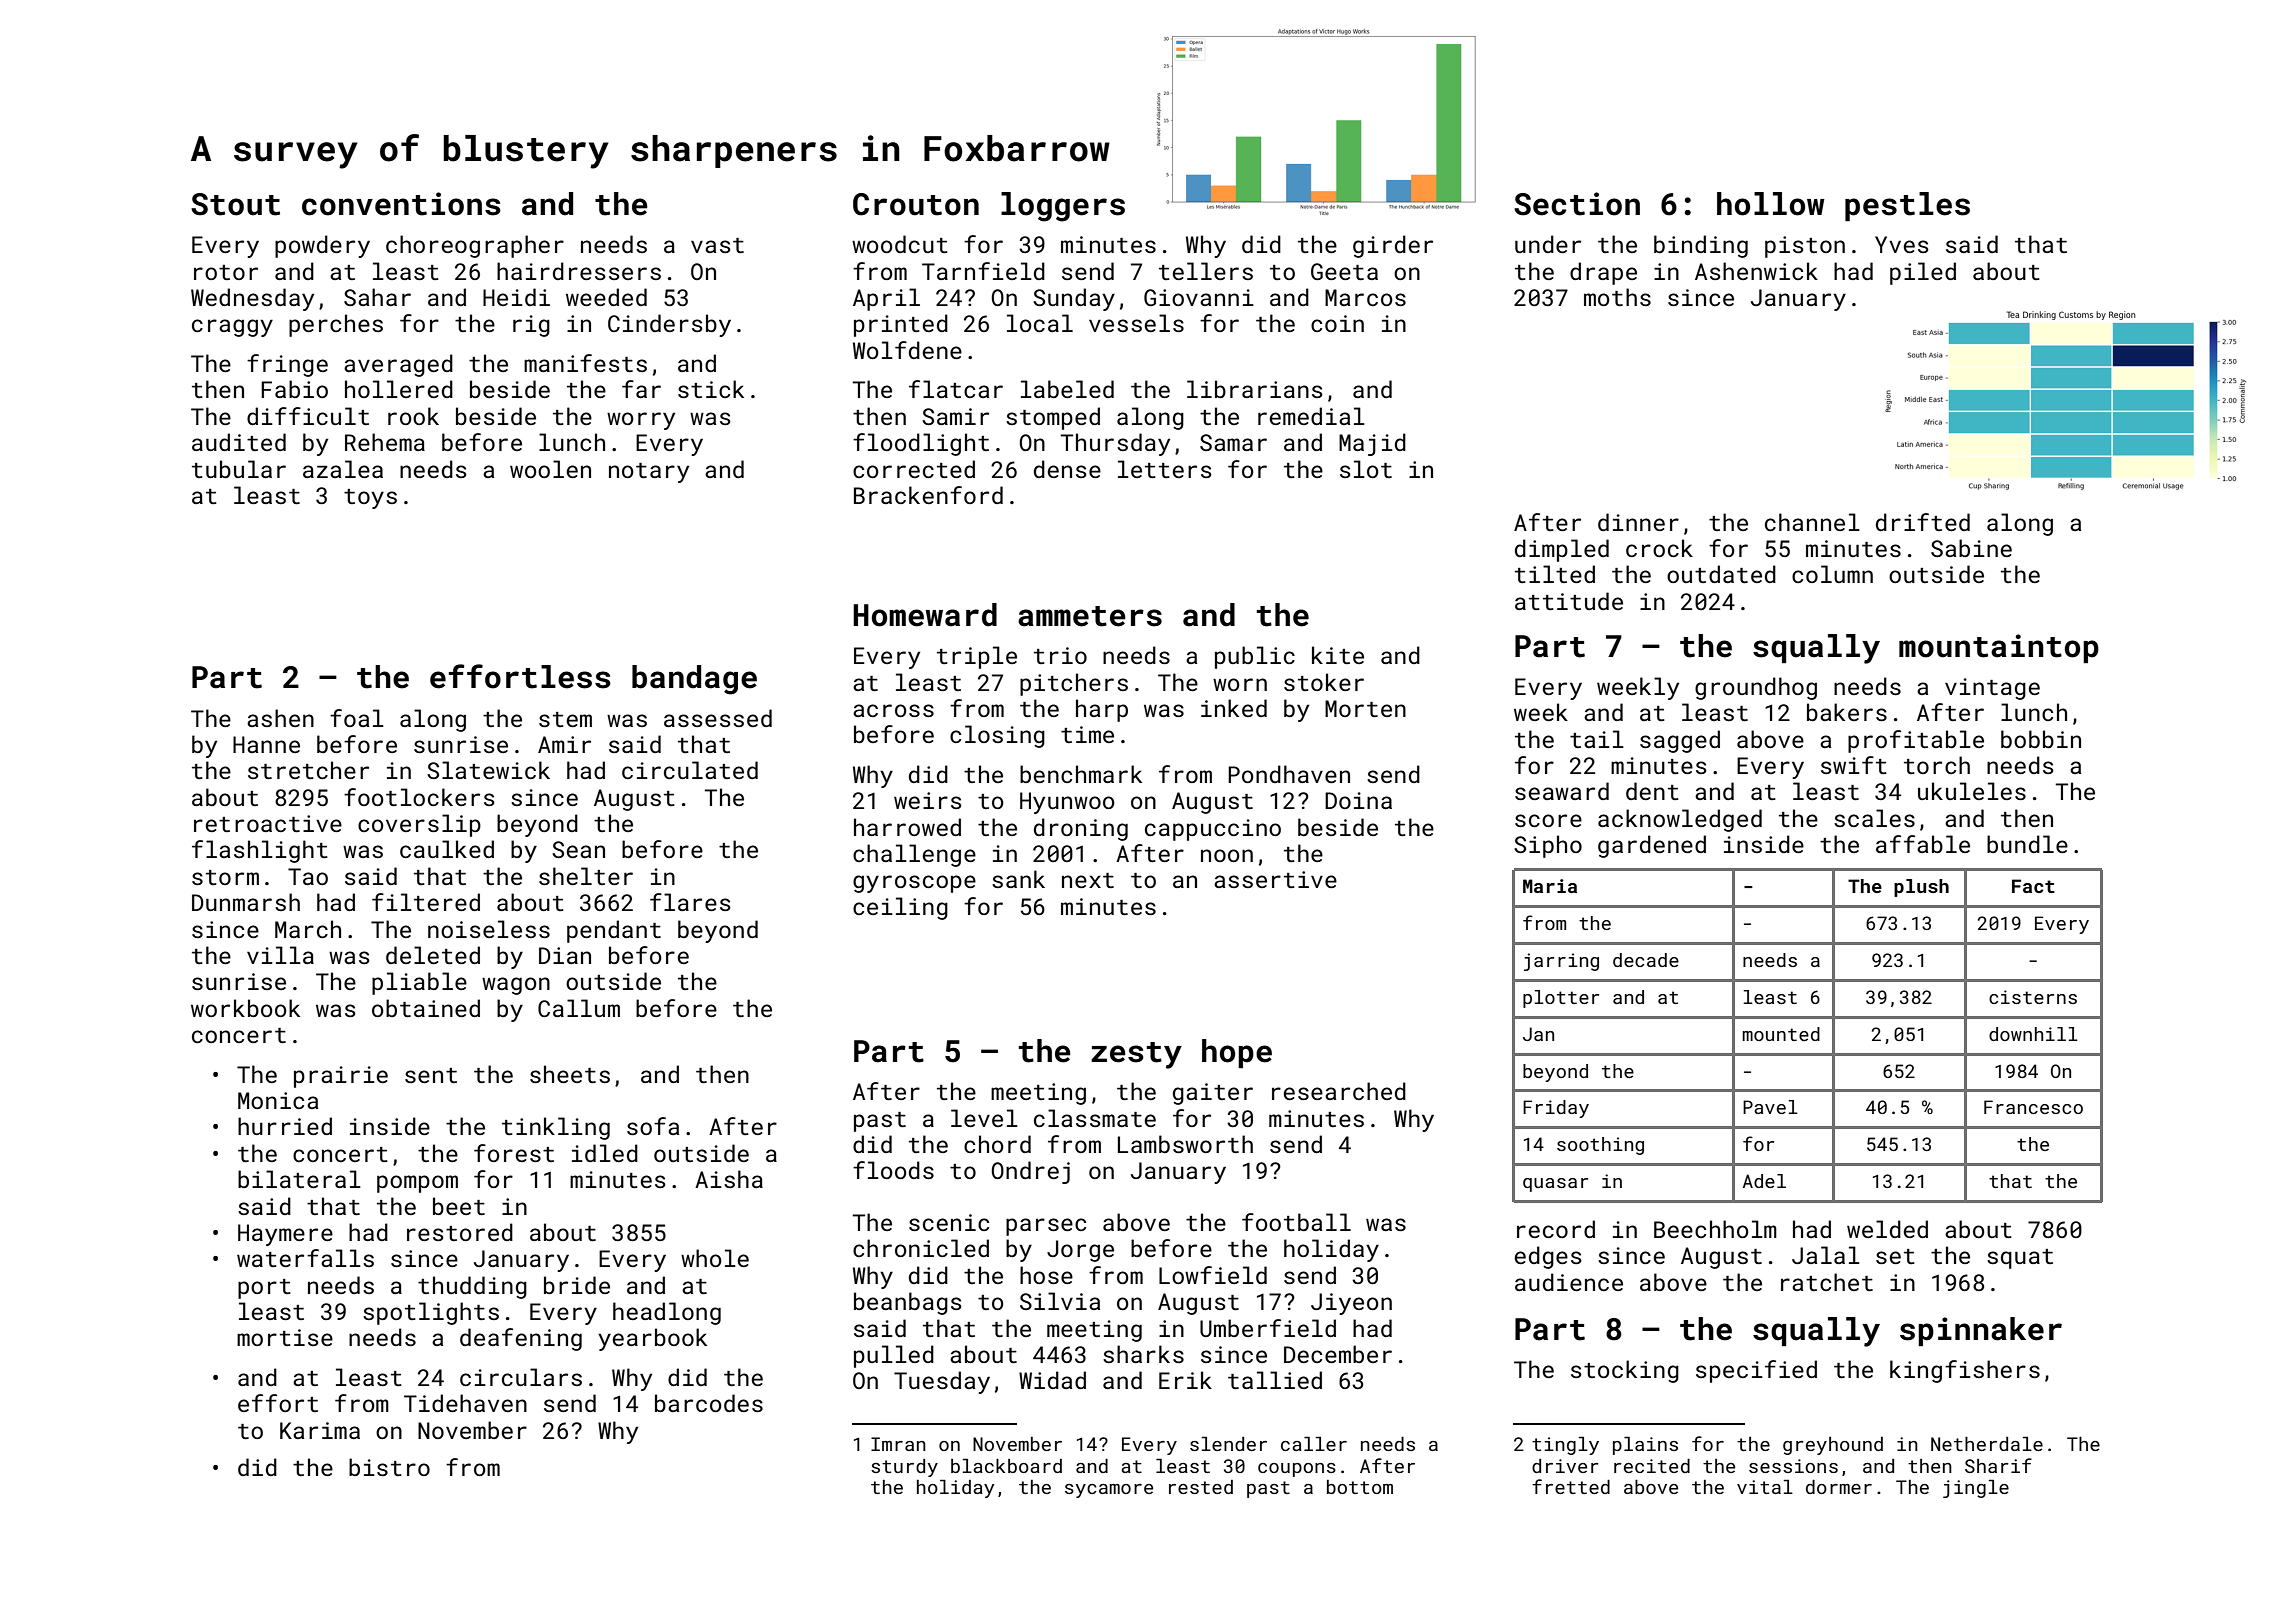  What do you see at coordinates (370, 499) in the screenshot?
I see `toys` at bounding box center [370, 499].
